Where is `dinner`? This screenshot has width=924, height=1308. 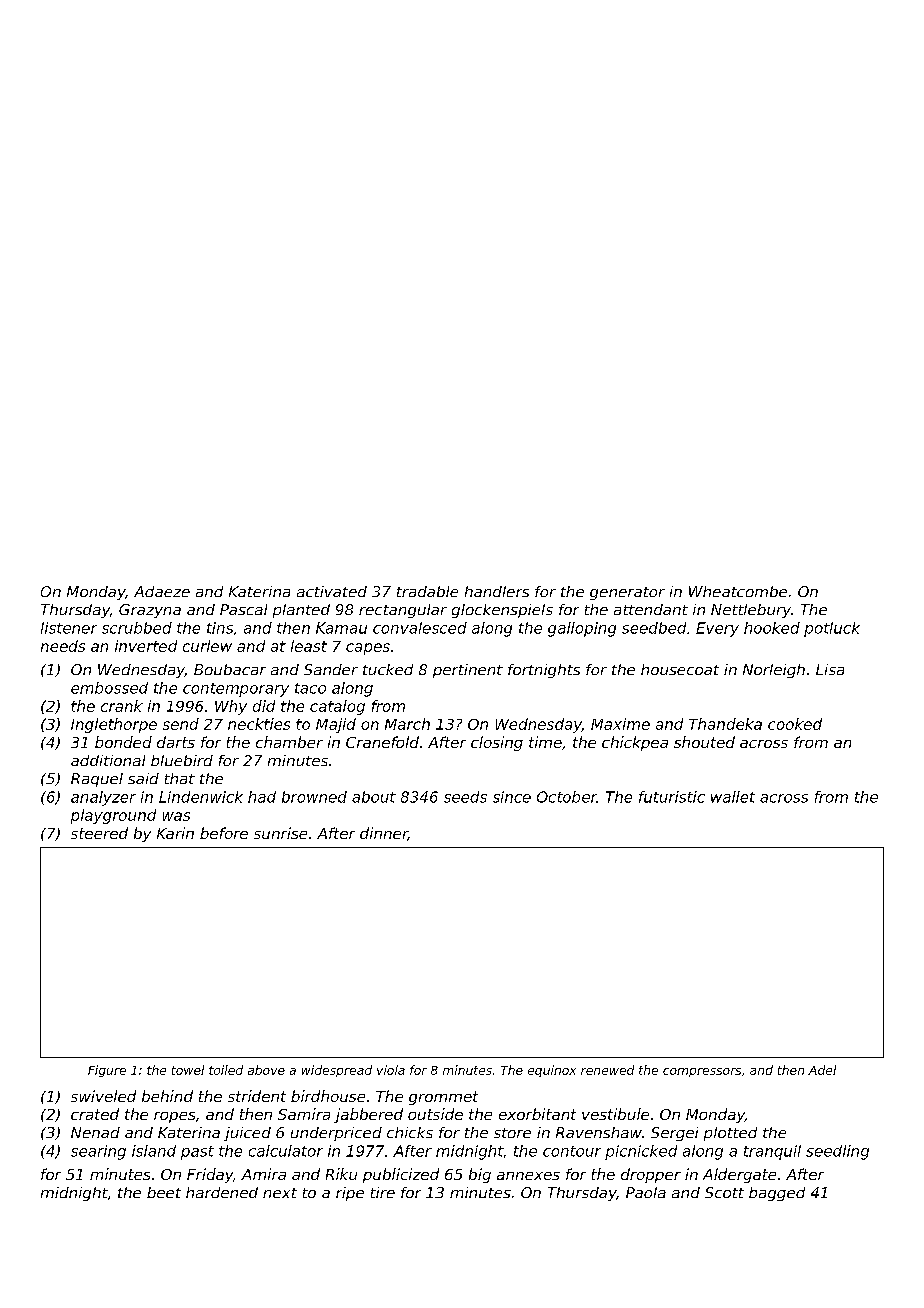 dinner is located at coordinates (384, 834).
